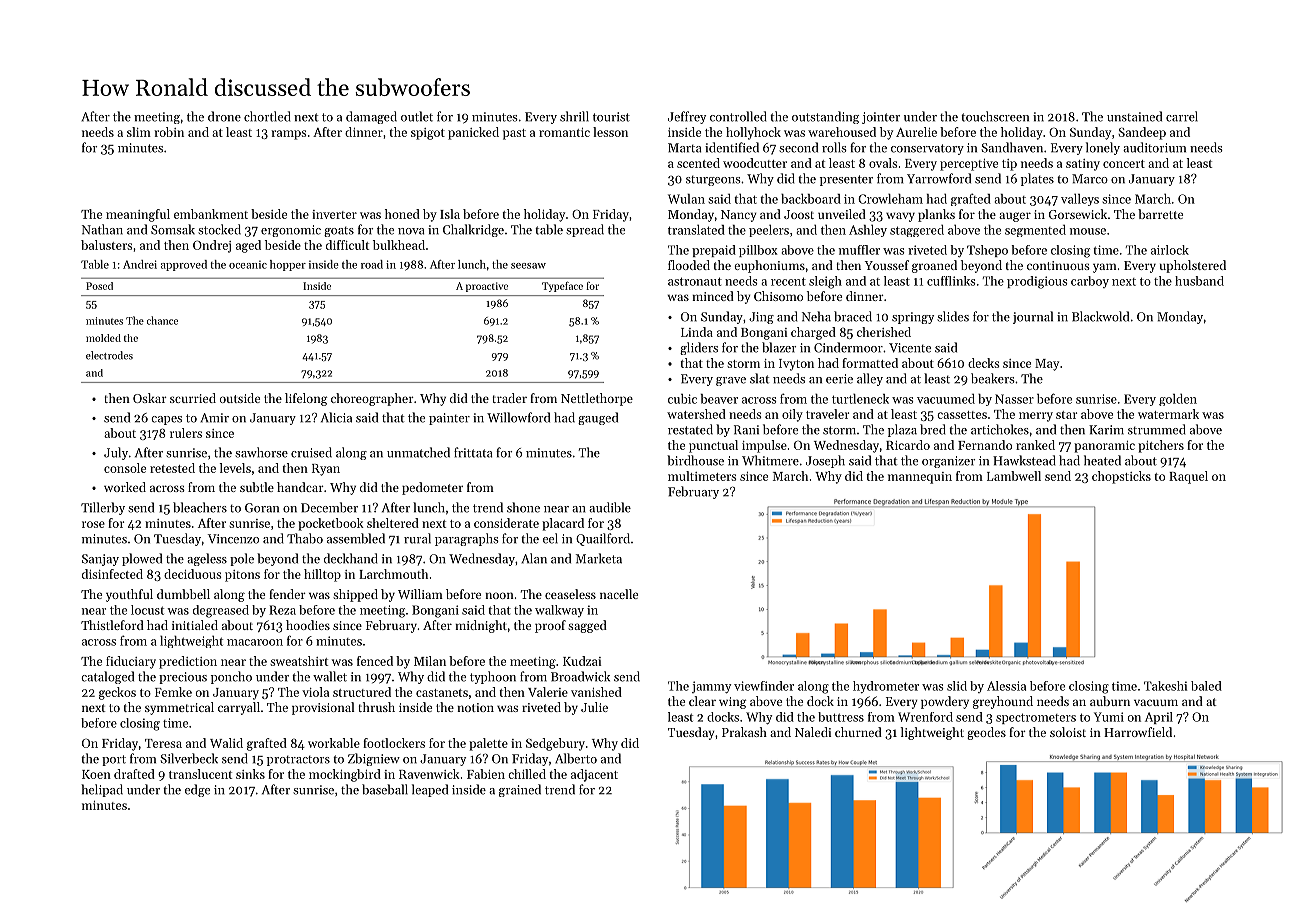  I want to click on drone, so click(224, 116).
